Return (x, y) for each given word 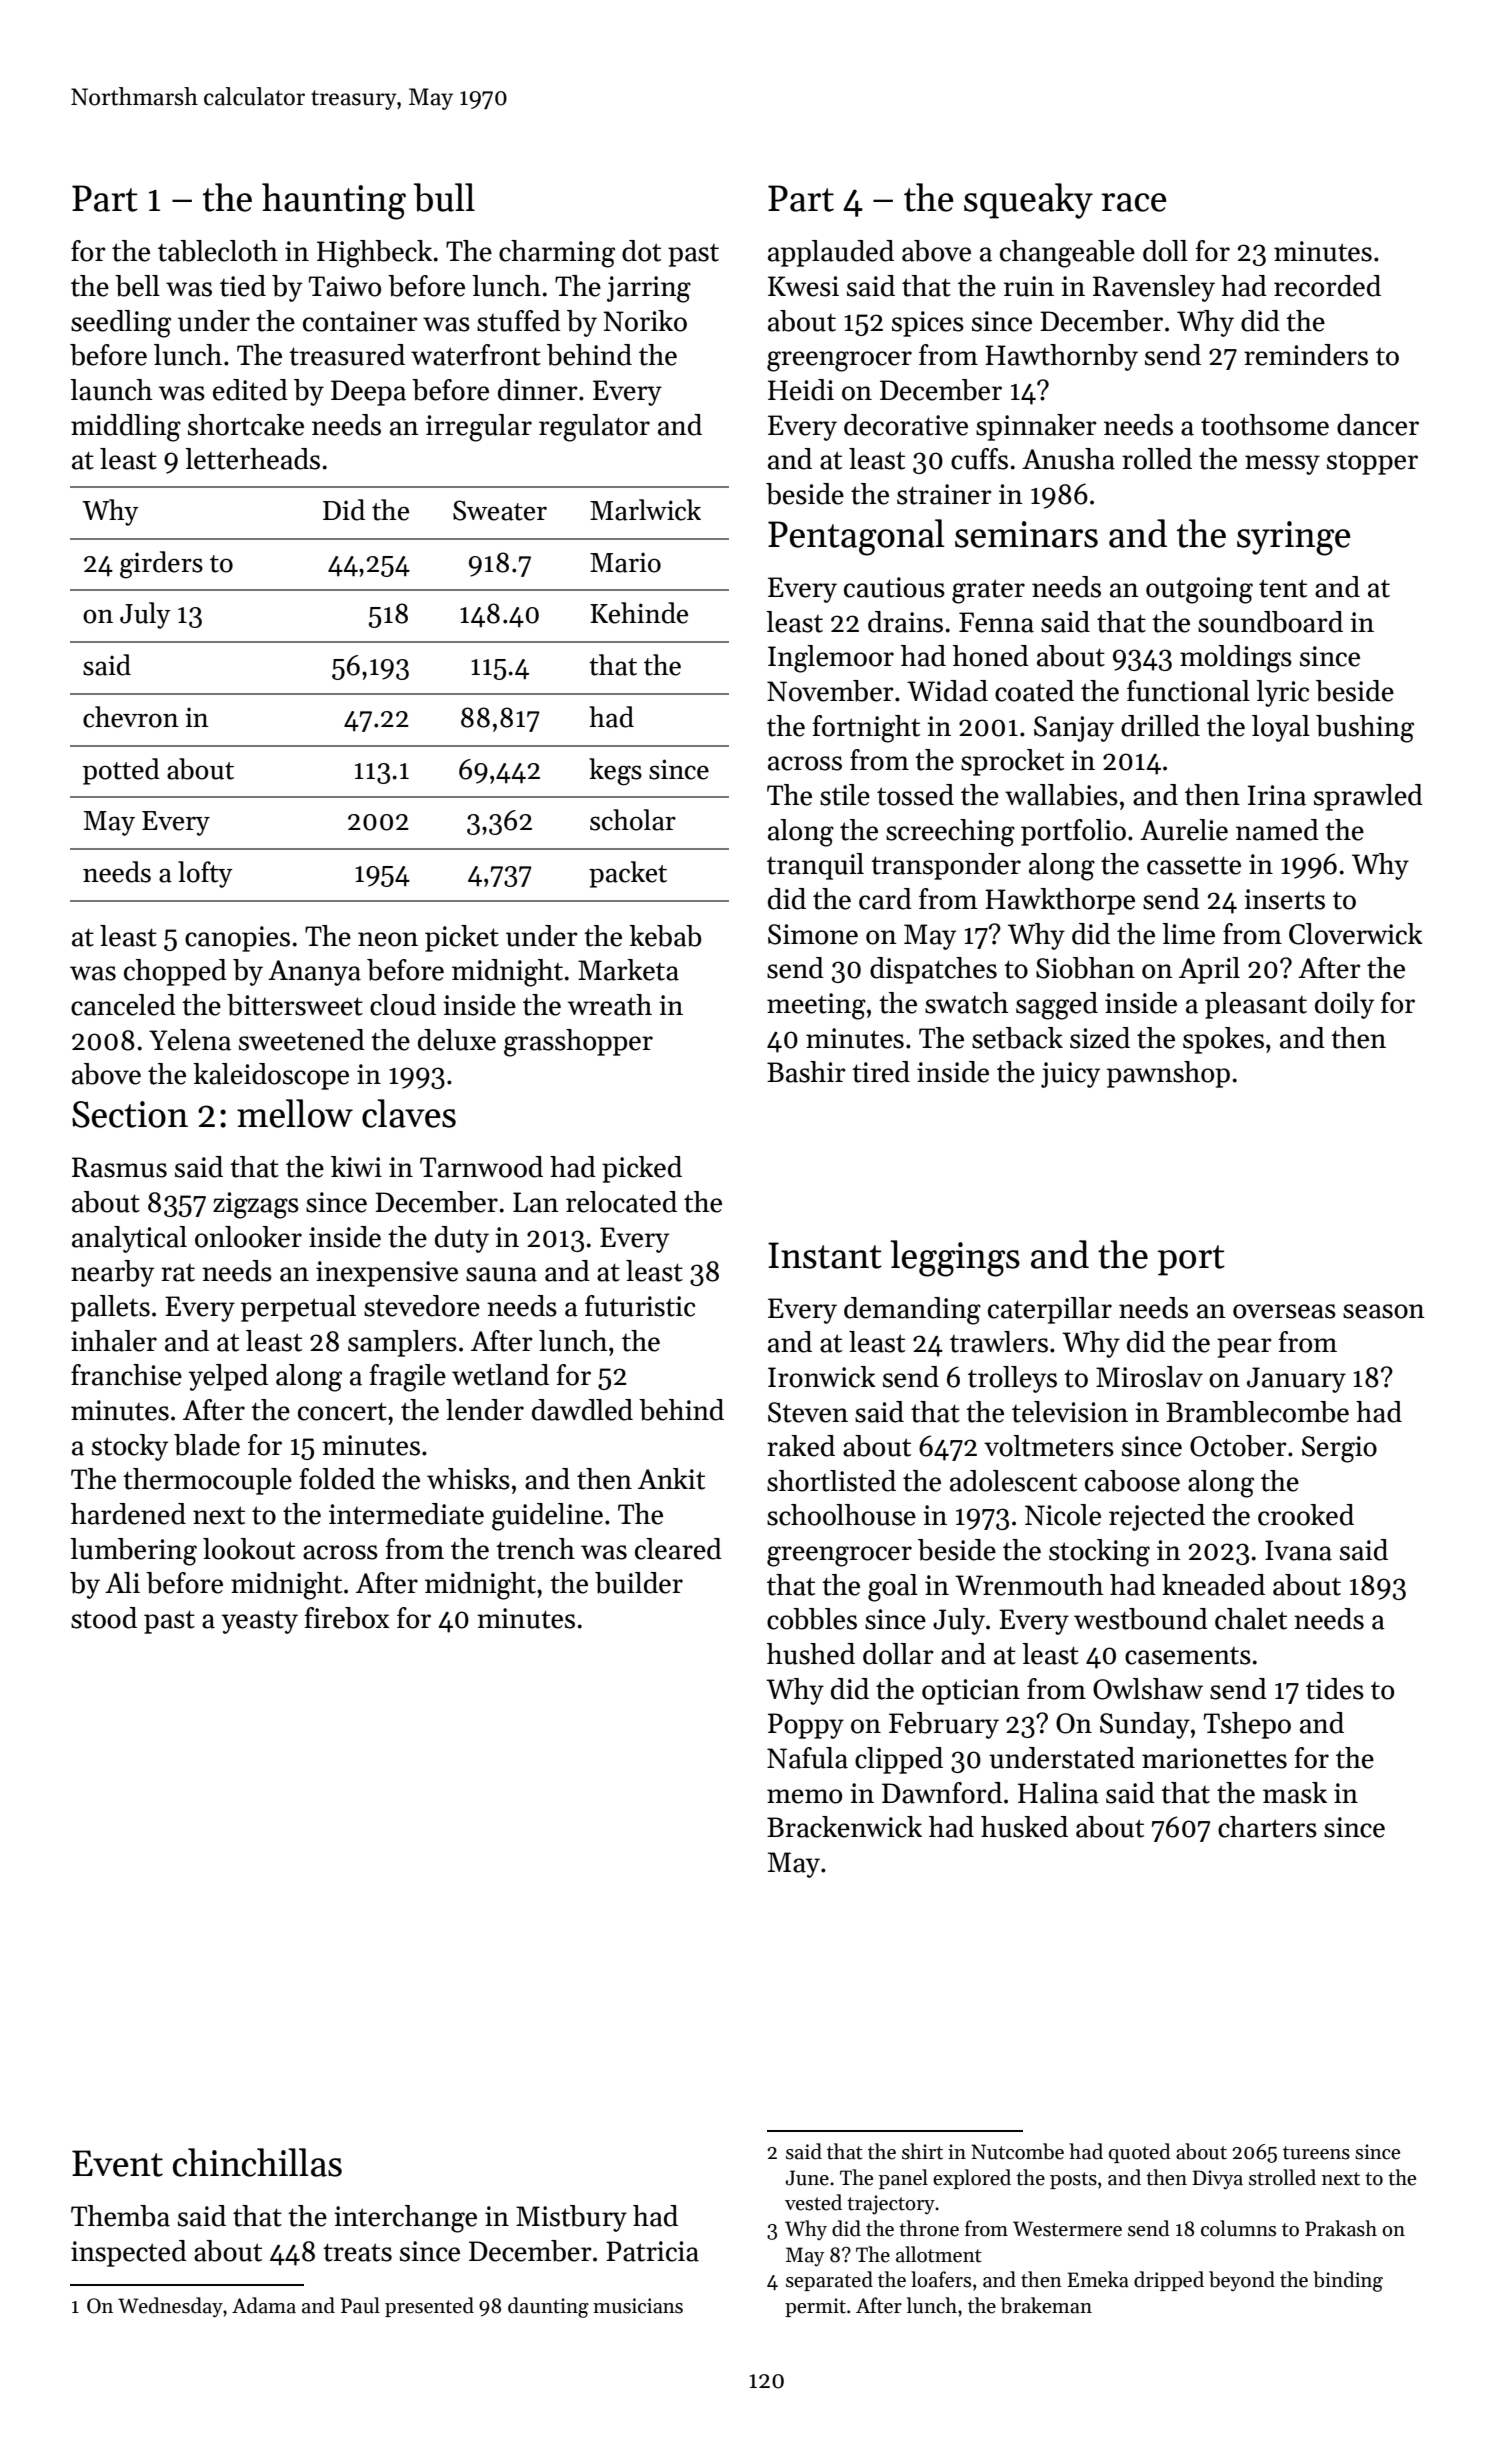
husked (1024, 1827)
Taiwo (345, 286)
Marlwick (645, 510)
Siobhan (1085, 968)
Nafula (807, 1758)
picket (462, 938)
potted (121, 771)
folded (337, 1479)
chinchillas (257, 2162)
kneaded (1213, 1585)
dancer (1378, 425)
